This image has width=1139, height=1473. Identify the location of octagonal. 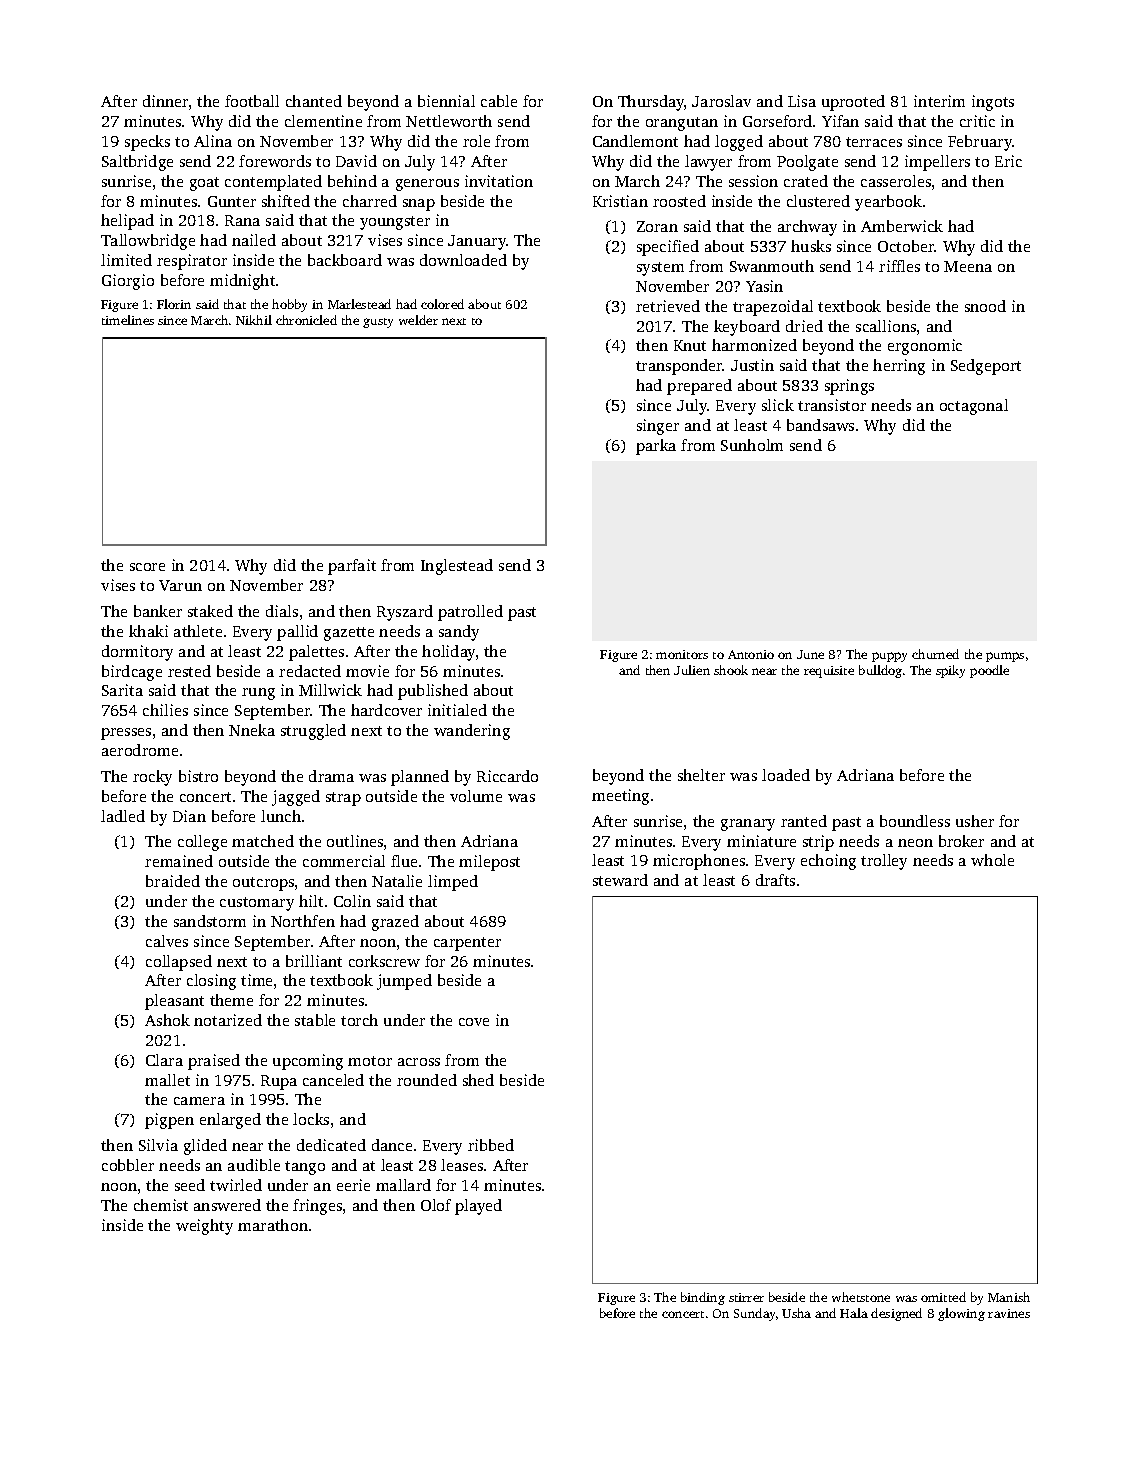
(974, 407).
